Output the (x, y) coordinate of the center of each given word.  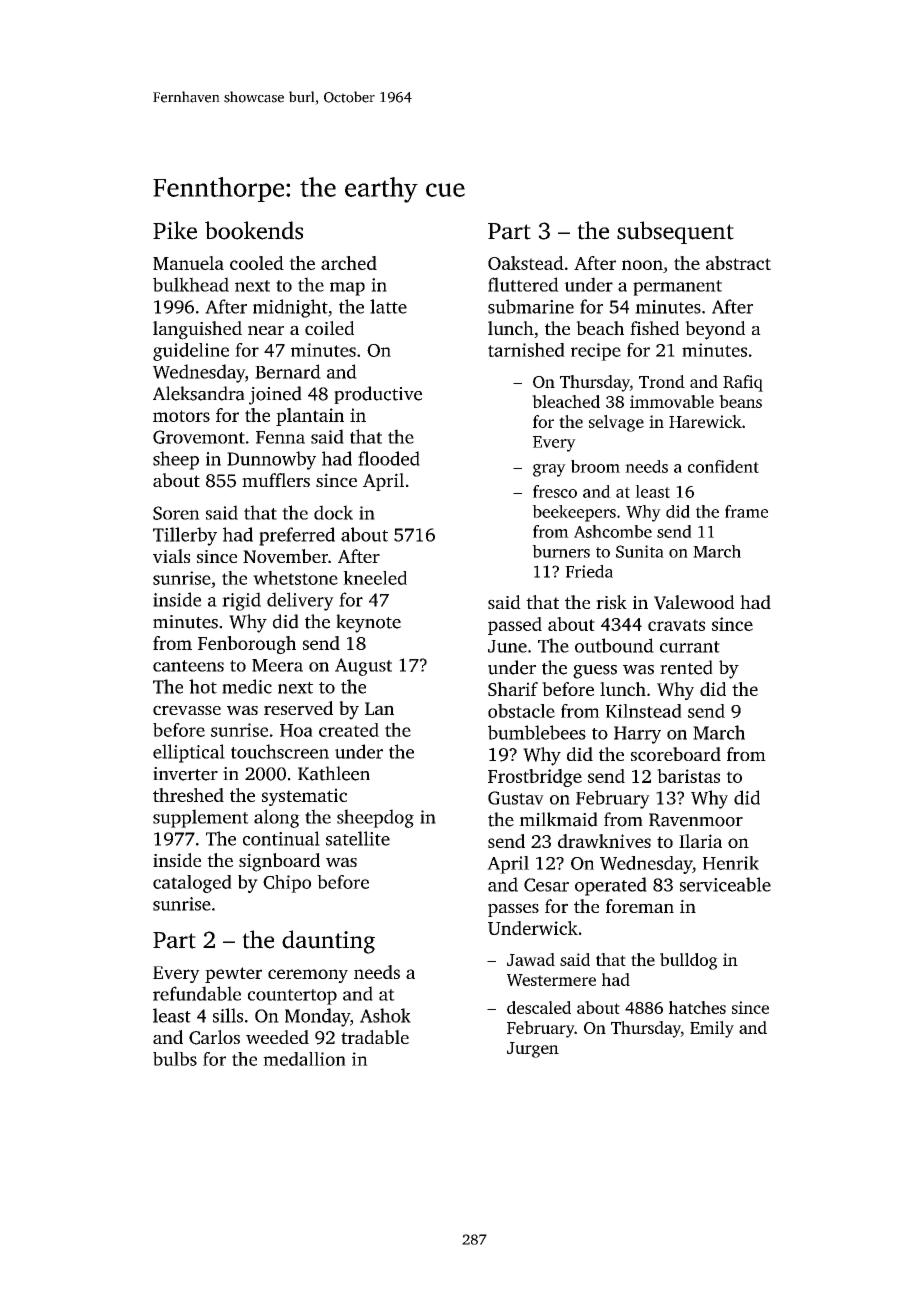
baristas (688, 776)
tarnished (526, 350)
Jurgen (533, 1050)
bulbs (175, 1059)
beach (600, 328)
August (363, 667)
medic (247, 686)
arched (349, 263)
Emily (712, 1029)
